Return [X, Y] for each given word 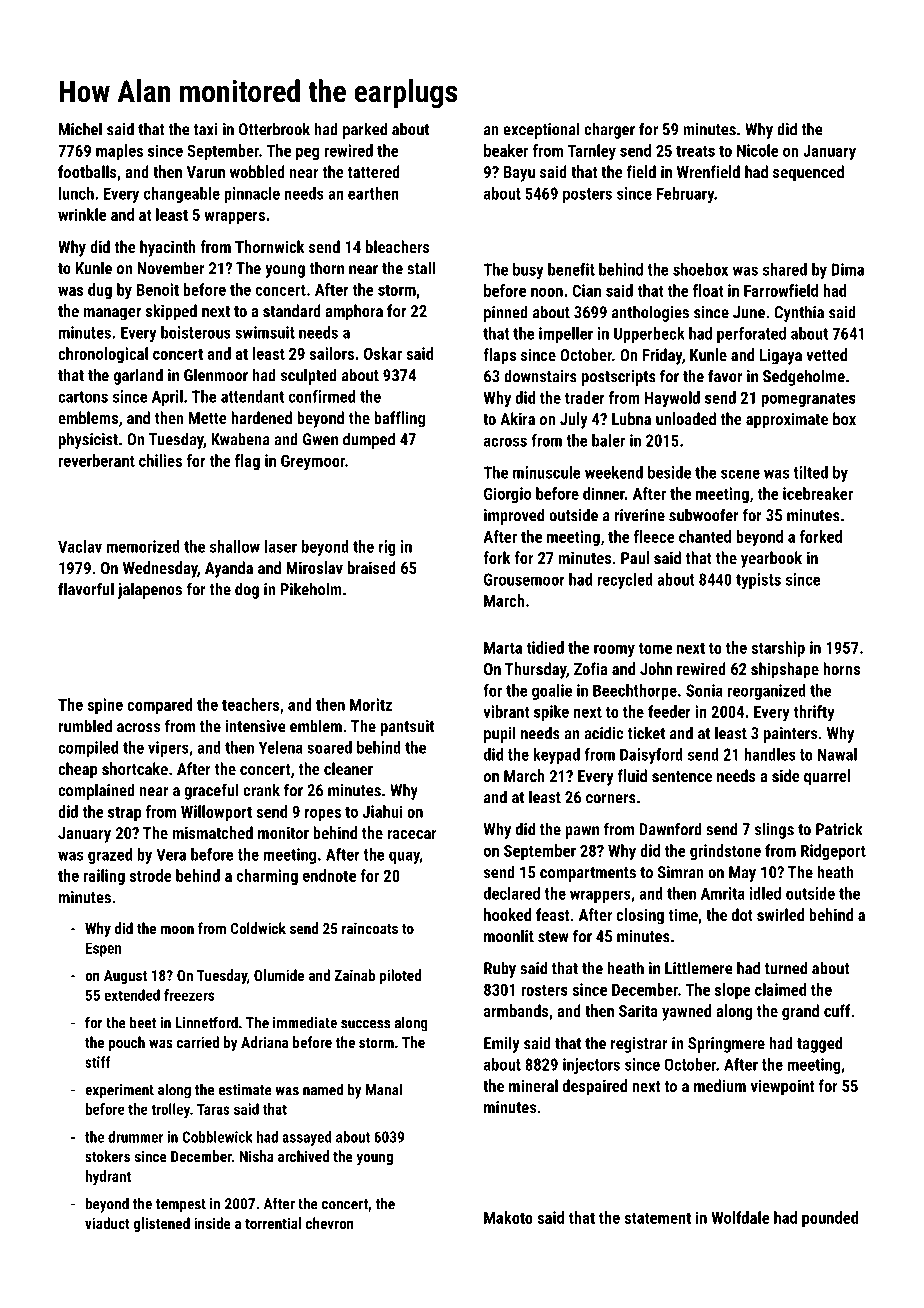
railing [104, 877]
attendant [252, 396]
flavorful [86, 589]
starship [778, 649]
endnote [329, 875]
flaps [499, 356]
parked [365, 130]
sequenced [808, 173]
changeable [182, 195]
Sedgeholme [804, 377]
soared [329, 747]
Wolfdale [740, 1217]
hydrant [108, 1177]
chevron [330, 1223]
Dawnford [670, 829]
